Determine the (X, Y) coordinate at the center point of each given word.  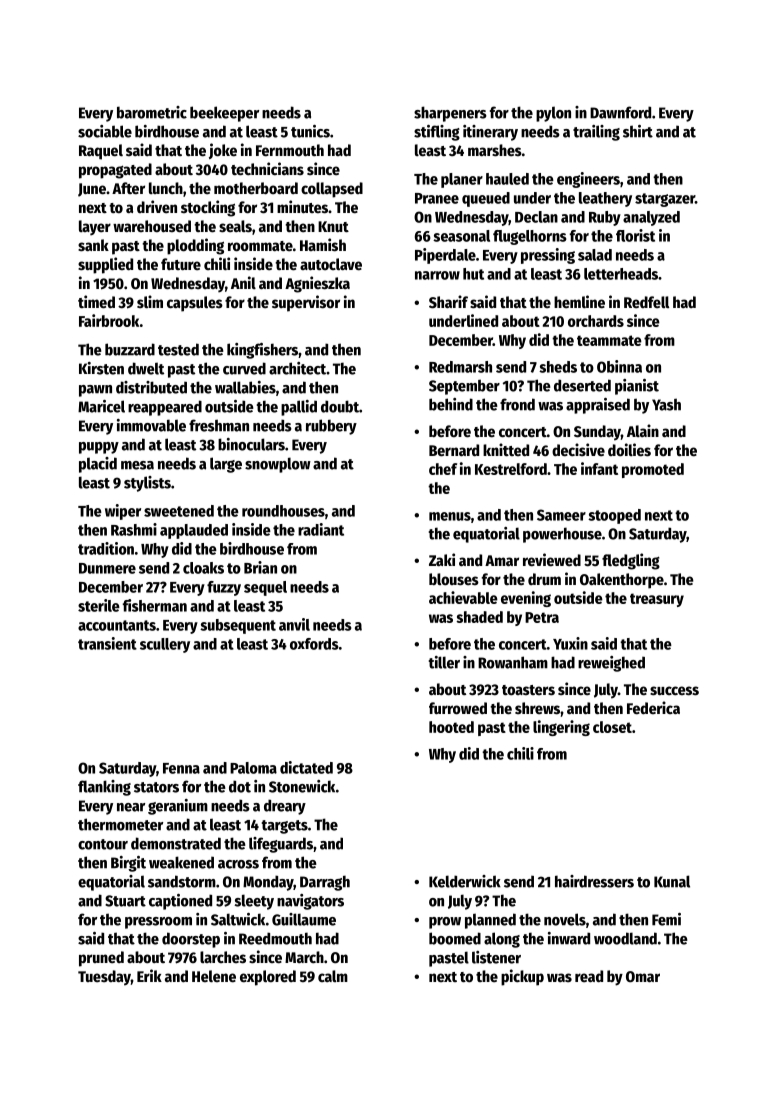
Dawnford (620, 112)
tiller (444, 662)
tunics (310, 131)
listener (496, 957)
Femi (666, 919)
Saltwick (238, 919)
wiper (123, 512)
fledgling (631, 561)
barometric (152, 112)
